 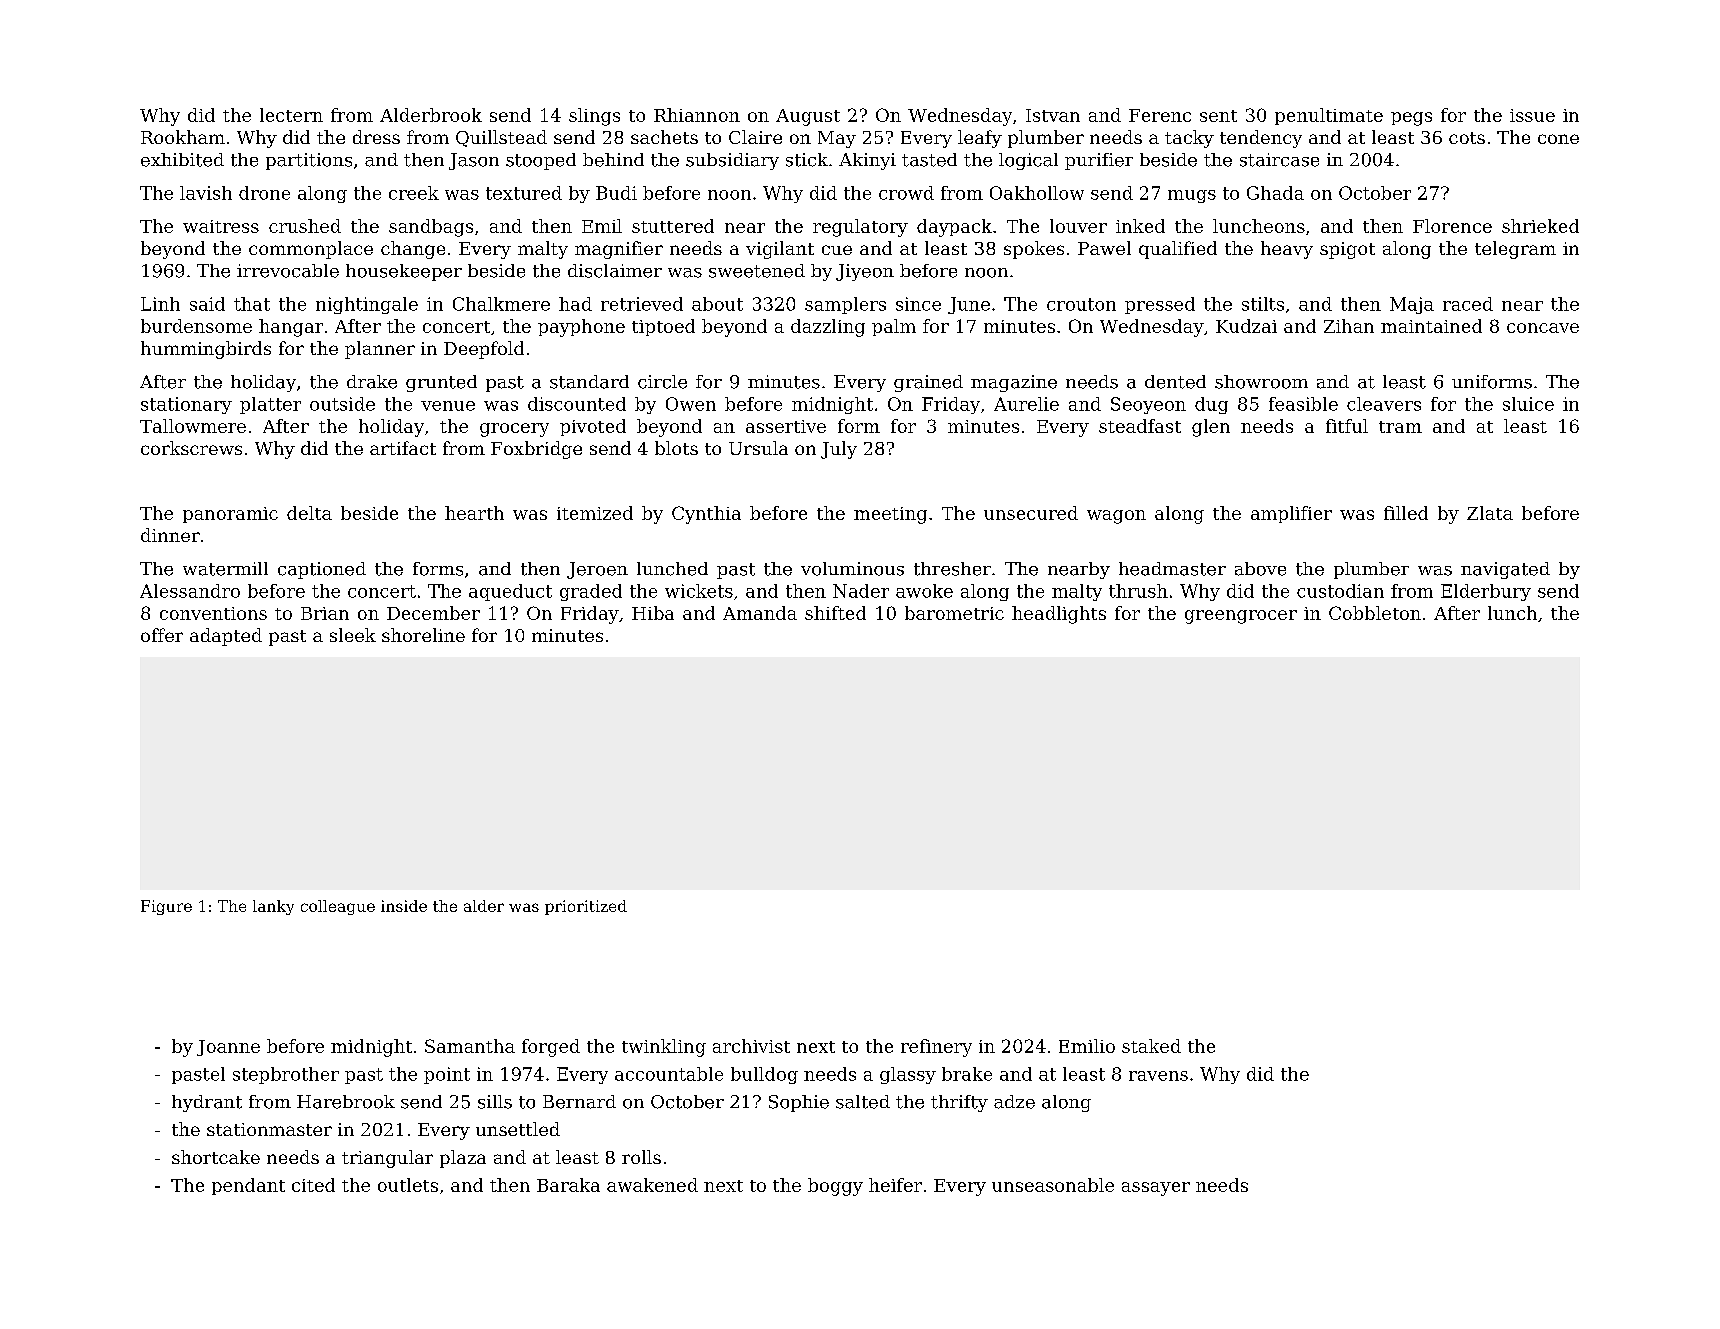 What do you see at coordinates (269, 1129) in the image?
I see `stationmaster` at bounding box center [269, 1129].
